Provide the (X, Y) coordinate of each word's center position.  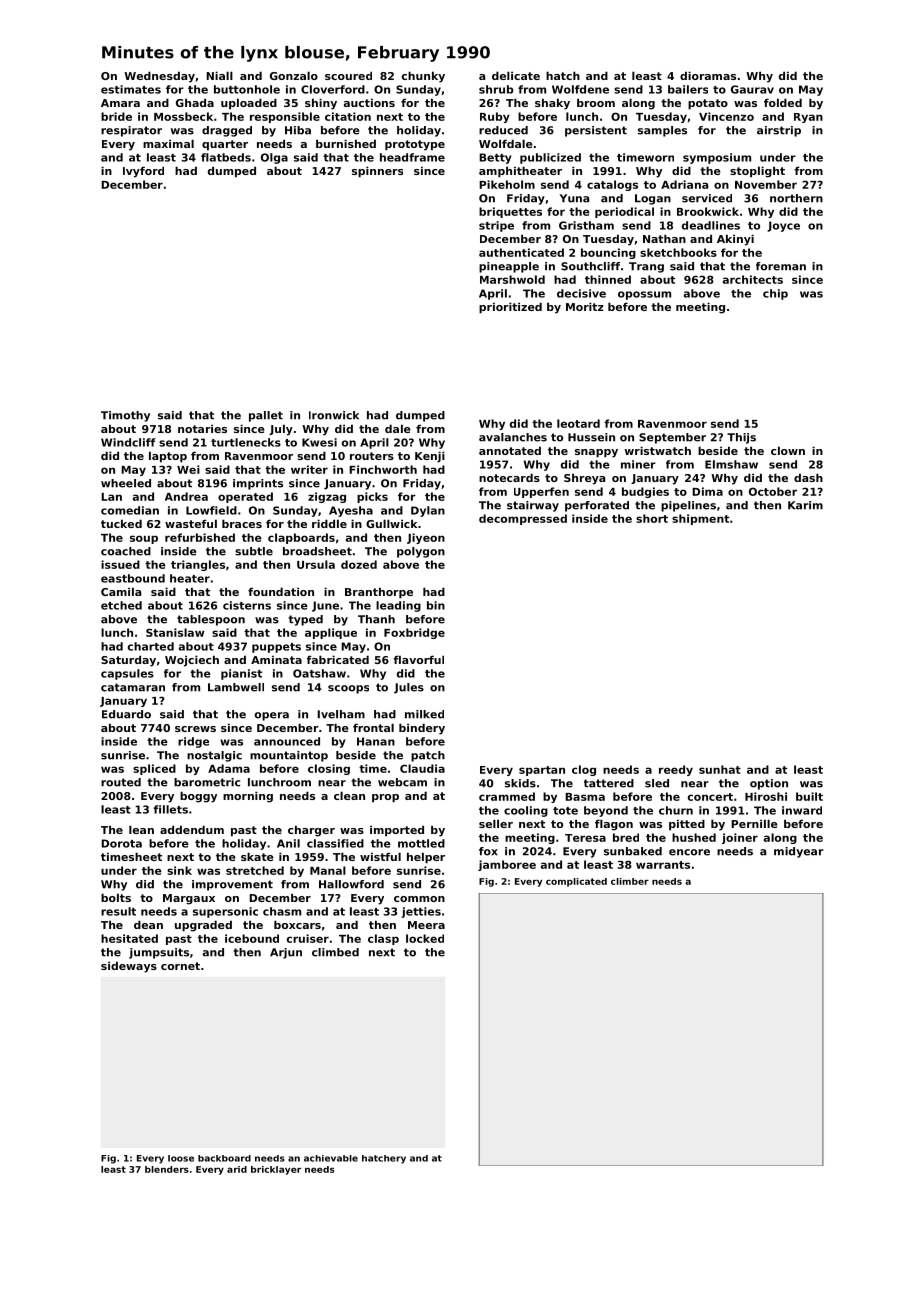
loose (181, 1158)
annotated (510, 450)
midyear (799, 852)
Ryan (808, 118)
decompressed (523, 519)
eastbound (133, 578)
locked (425, 938)
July (281, 430)
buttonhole (247, 89)
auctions (369, 102)
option (769, 784)
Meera (426, 925)
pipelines (688, 506)
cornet (180, 966)
